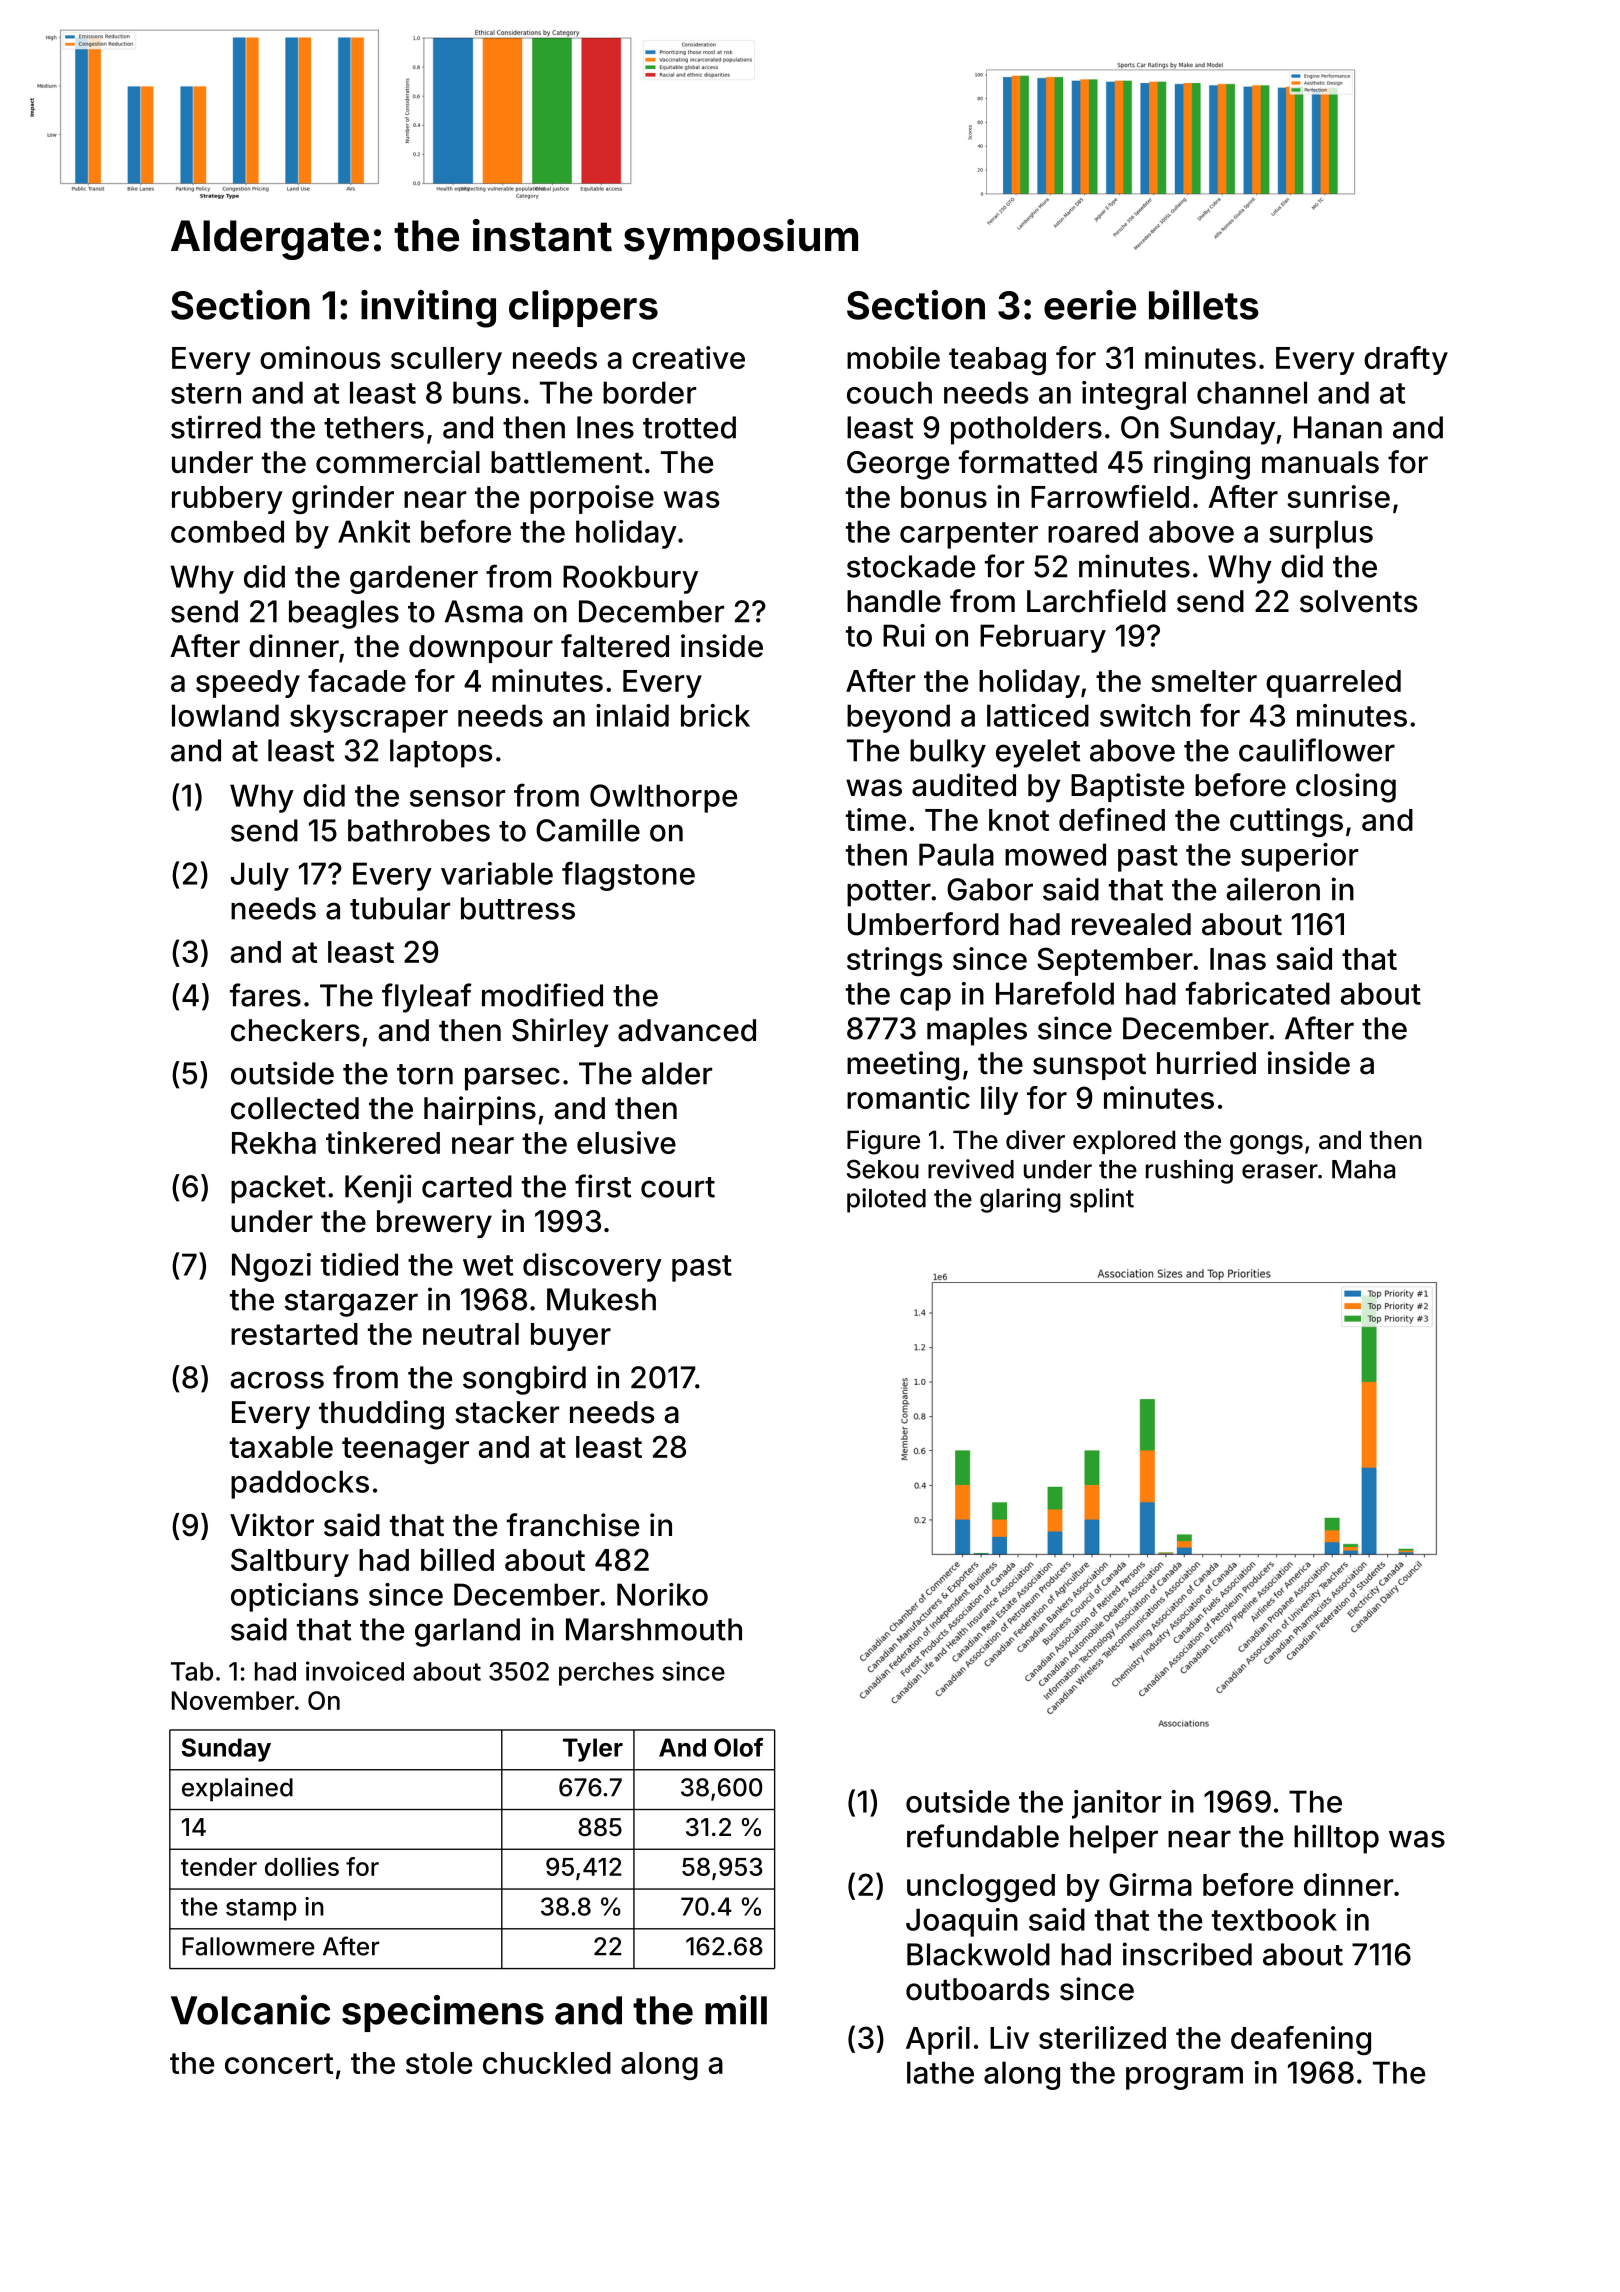 This document has height=2292, width=1620. I want to click on inviting, so click(428, 309).
